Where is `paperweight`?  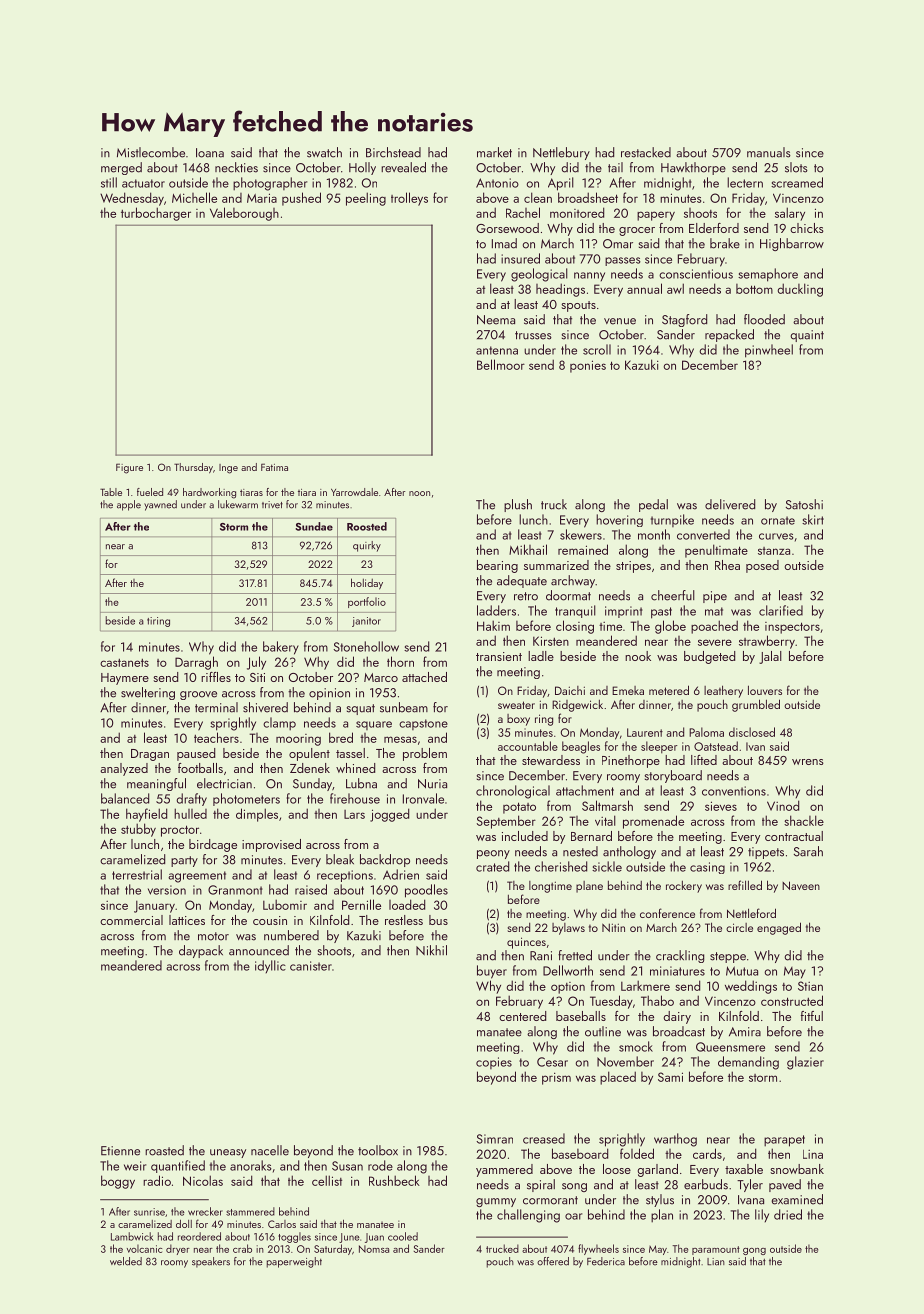 paperweight is located at coordinates (294, 1262).
